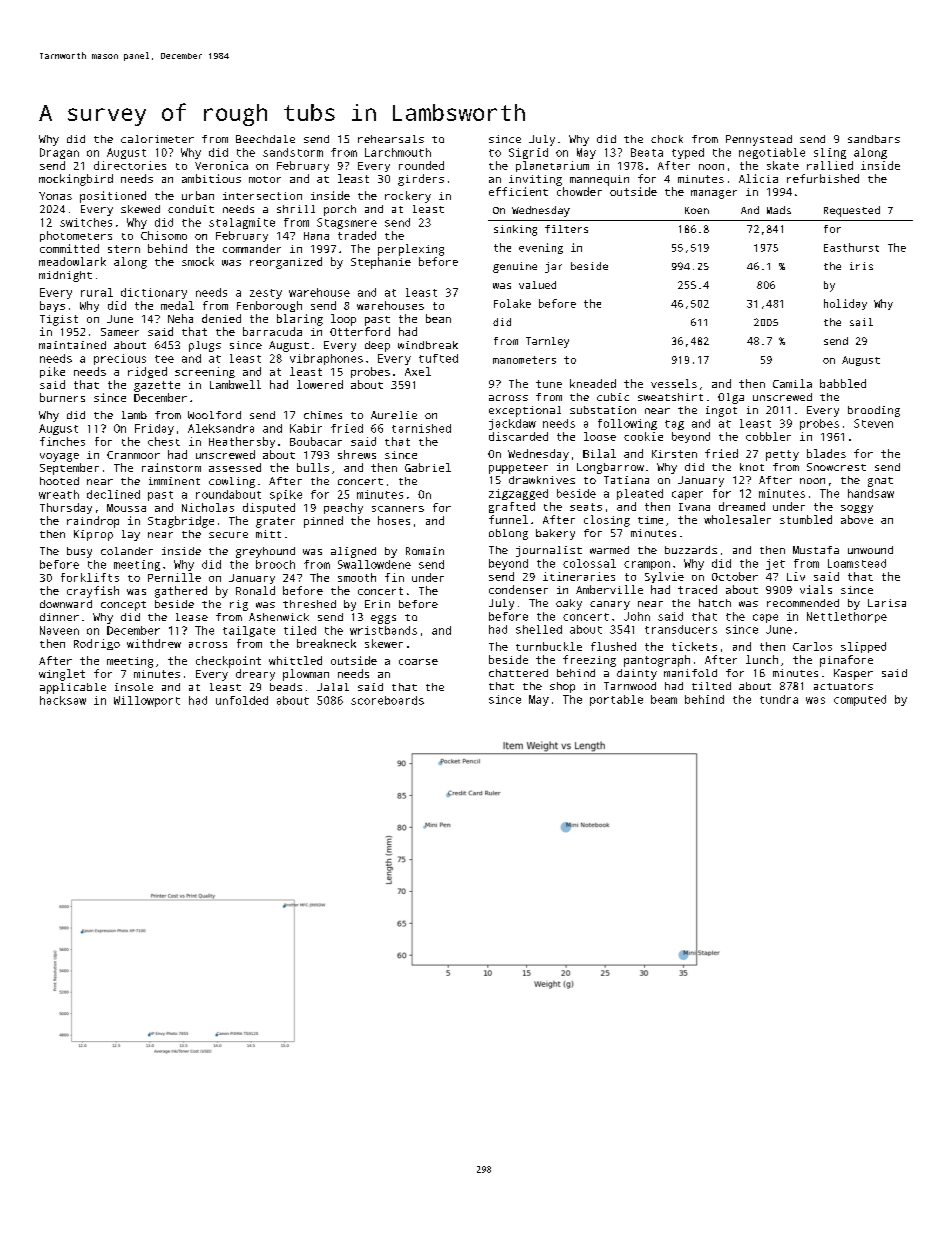 The width and height of the page is (952, 1233). What do you see at coordinates (59, 153) in the page?
I see `Dragan` at bounding box center [59, 153].
